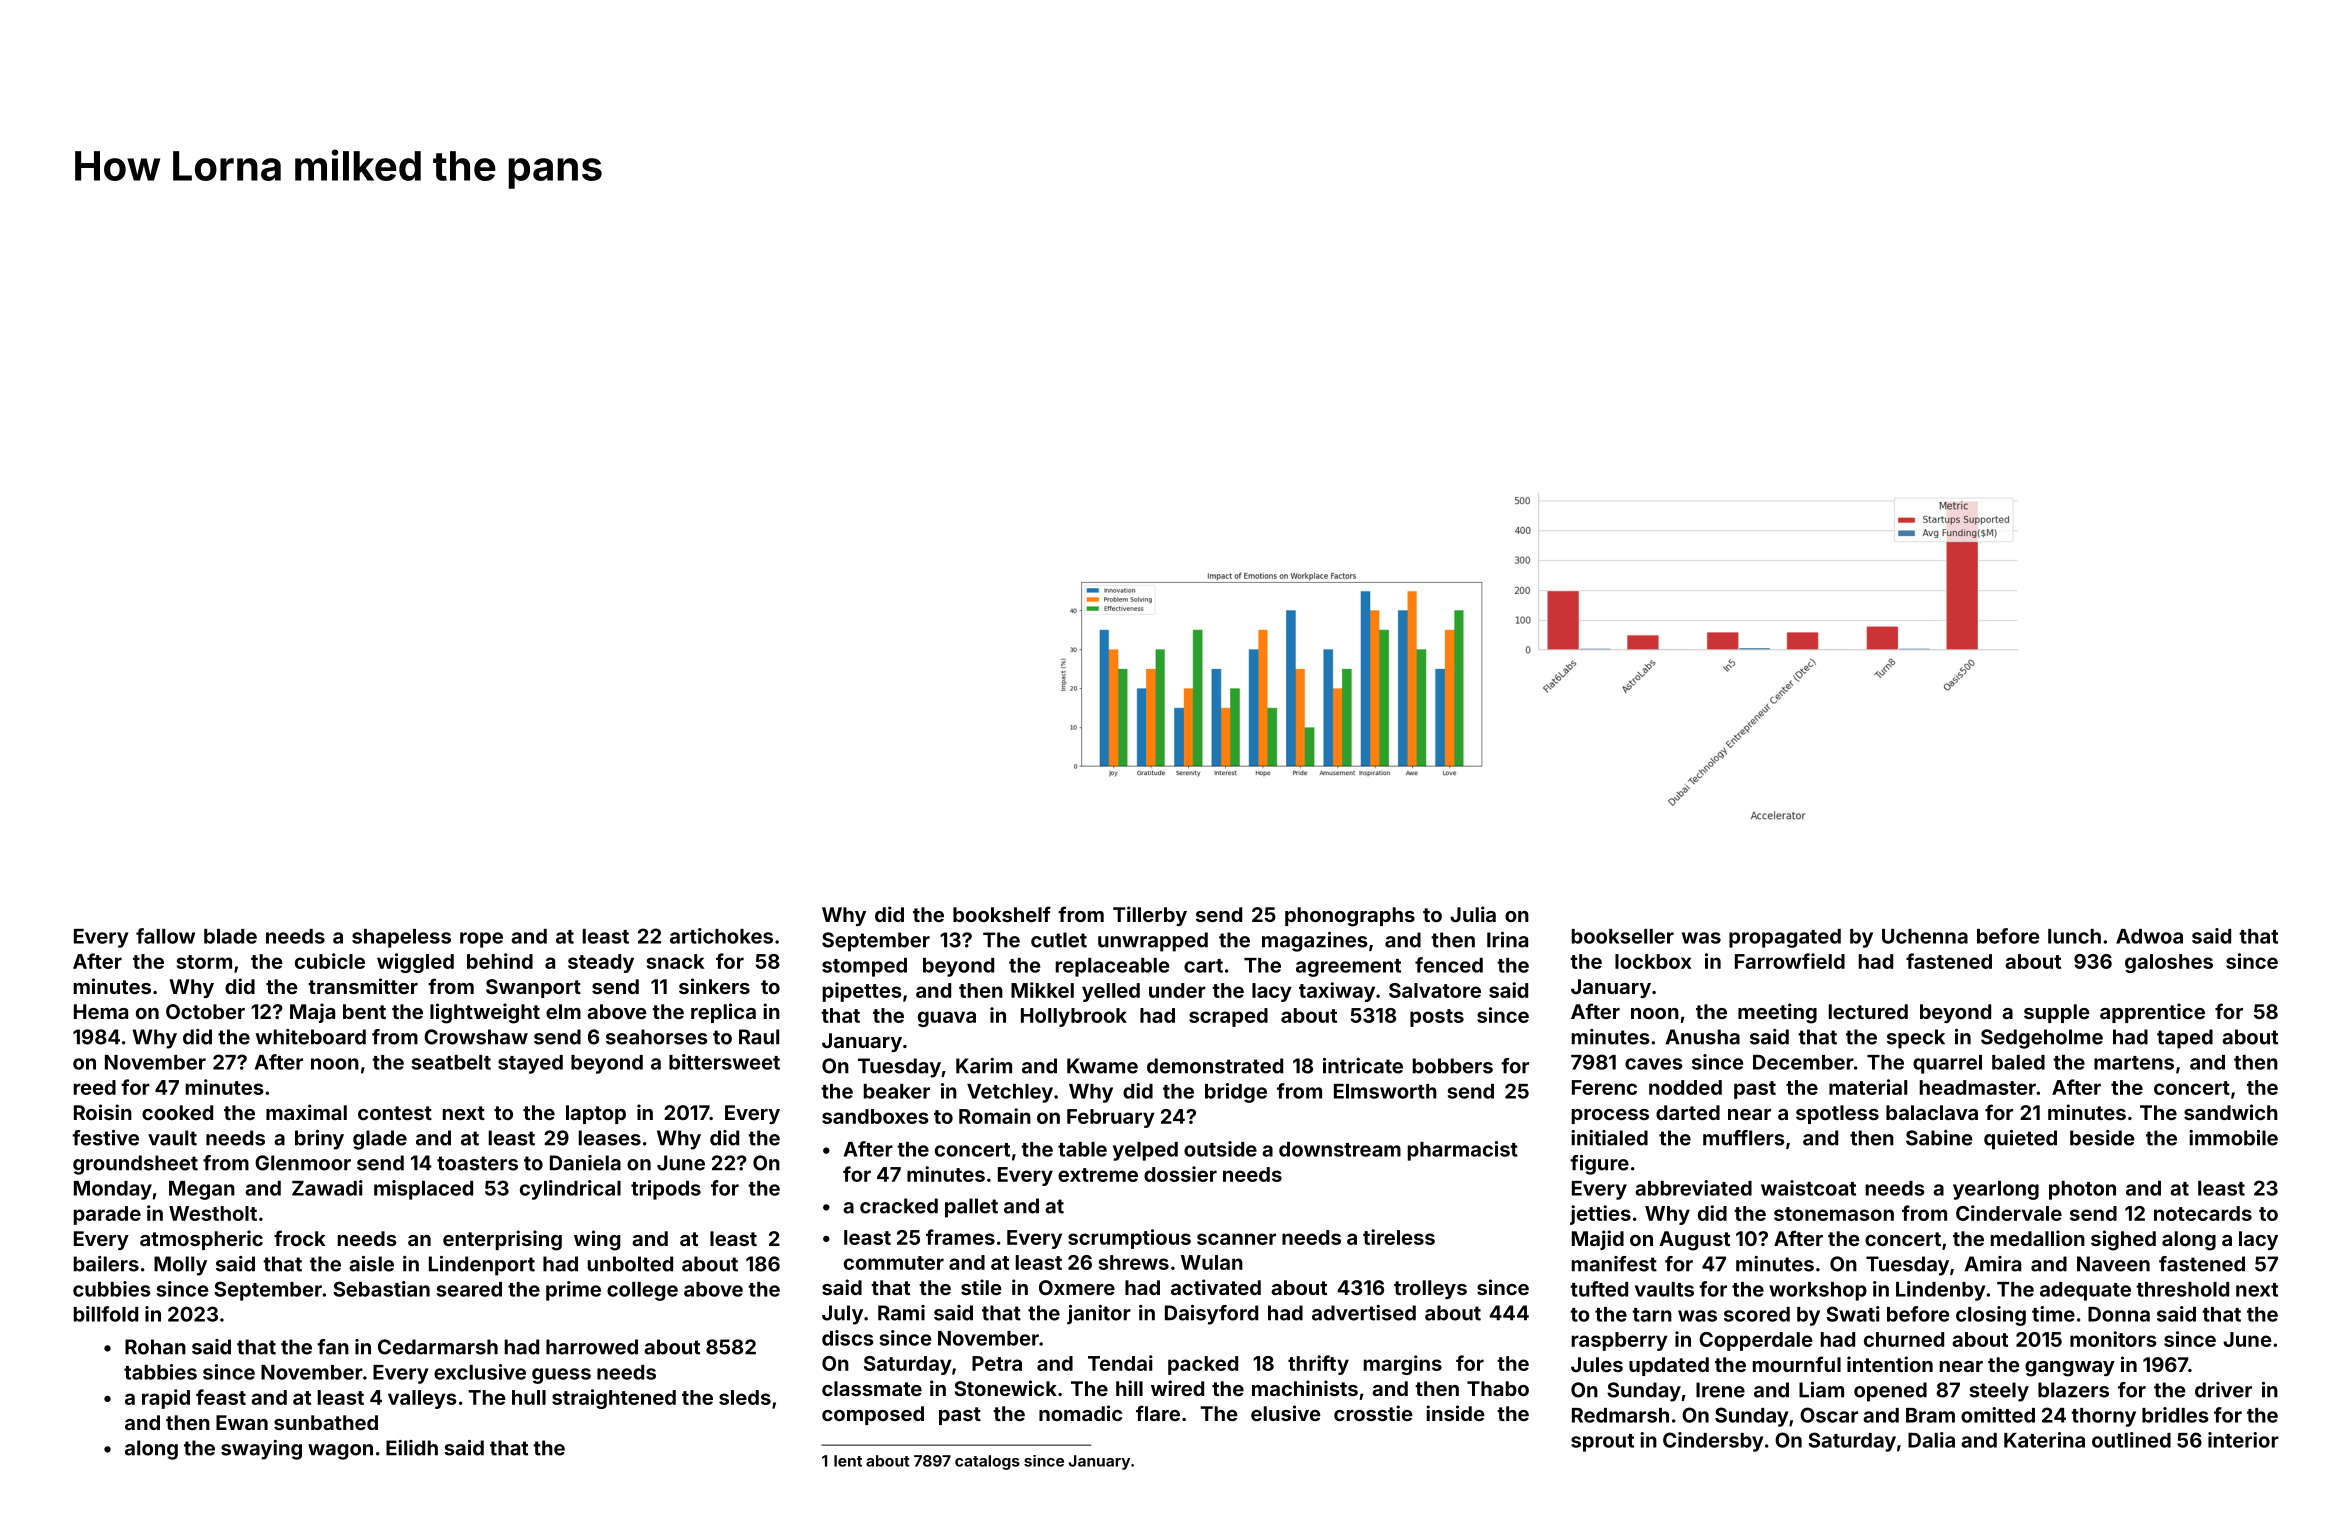  I want to click on rapid, so click(166, 1399).
